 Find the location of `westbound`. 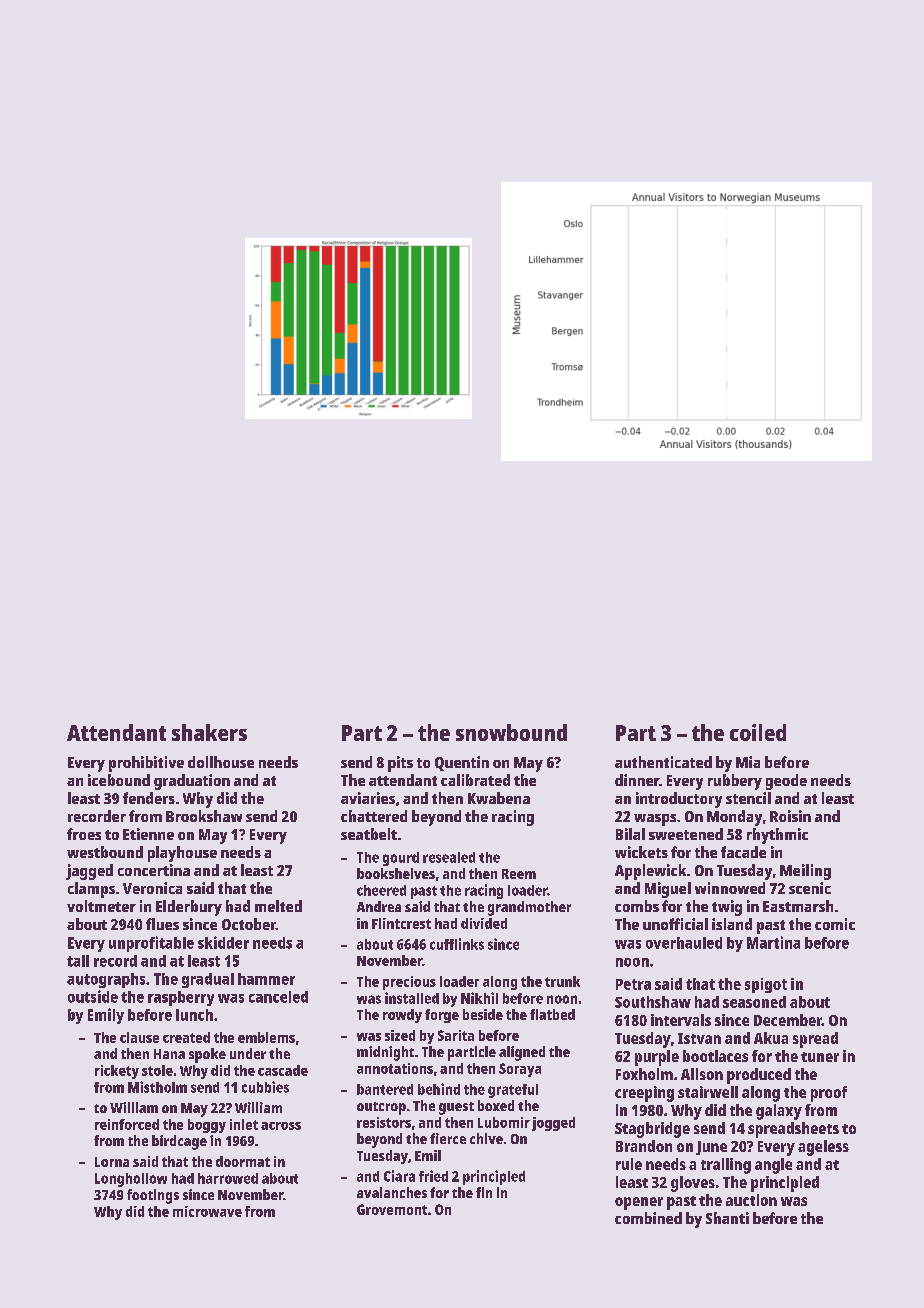

westbound is located at coordinates (105, 852).
